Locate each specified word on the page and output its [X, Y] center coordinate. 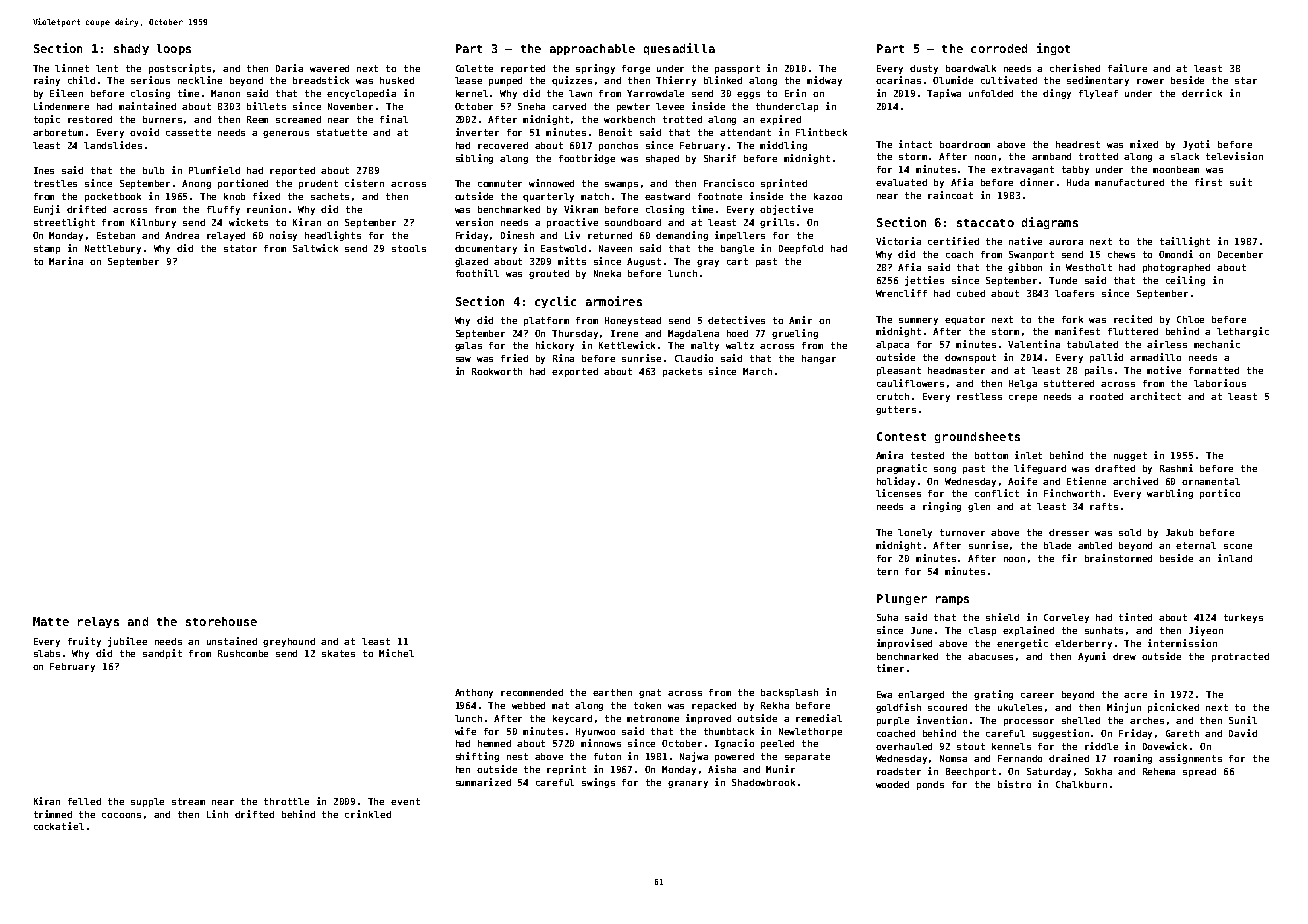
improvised [904, 644]
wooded [892, 784]
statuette [342, 132]
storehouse [221, 621]
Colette [474, 68]
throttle [286, 801]
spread [1199, 772]
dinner [1037, 182]
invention [942, 720]
